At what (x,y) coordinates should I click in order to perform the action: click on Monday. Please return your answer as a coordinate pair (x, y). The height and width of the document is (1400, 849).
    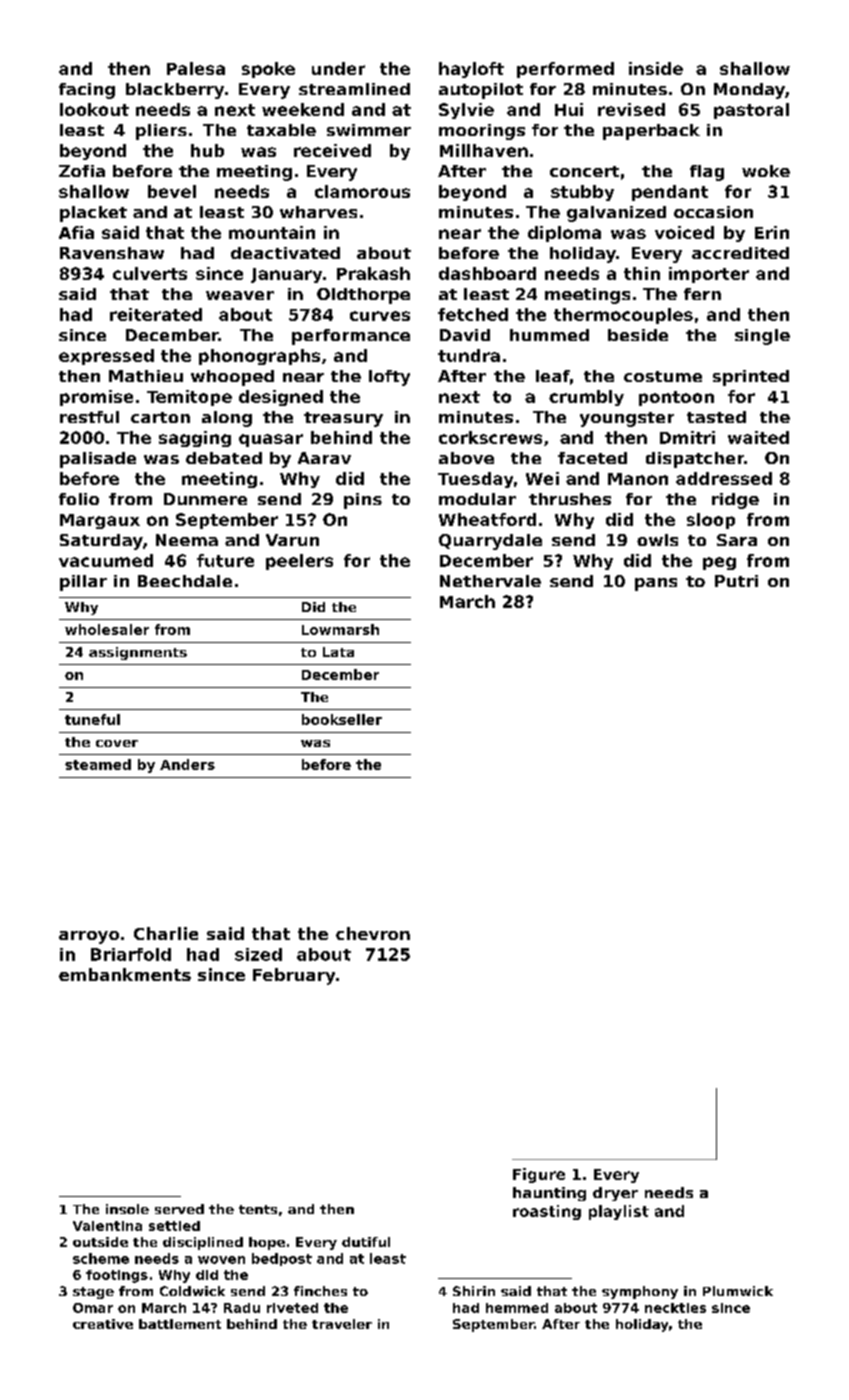
    Looking at the image, I should click on (749, 91).
